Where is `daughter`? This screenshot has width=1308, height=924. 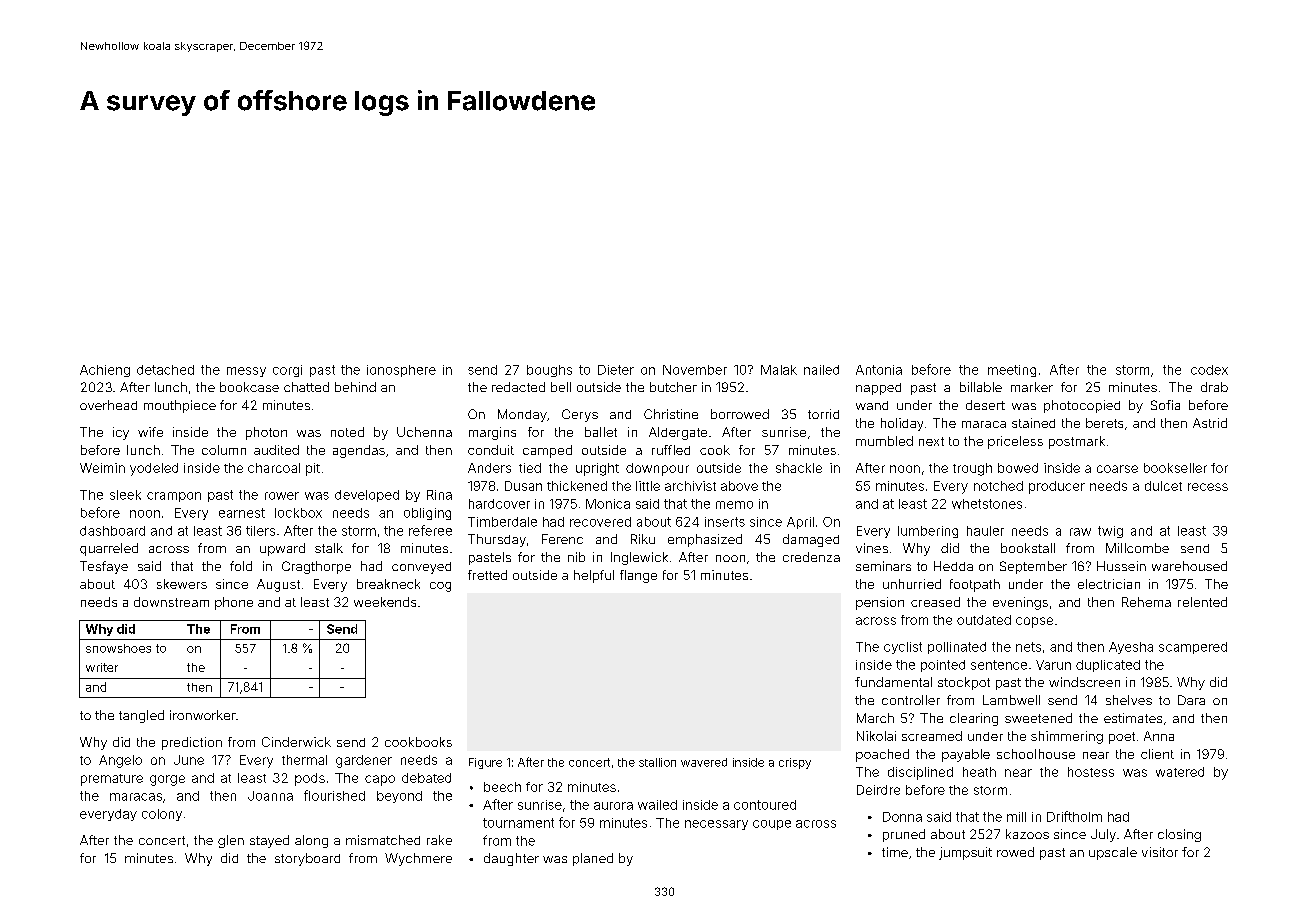 daughter is located at coordinates (511, 859).
